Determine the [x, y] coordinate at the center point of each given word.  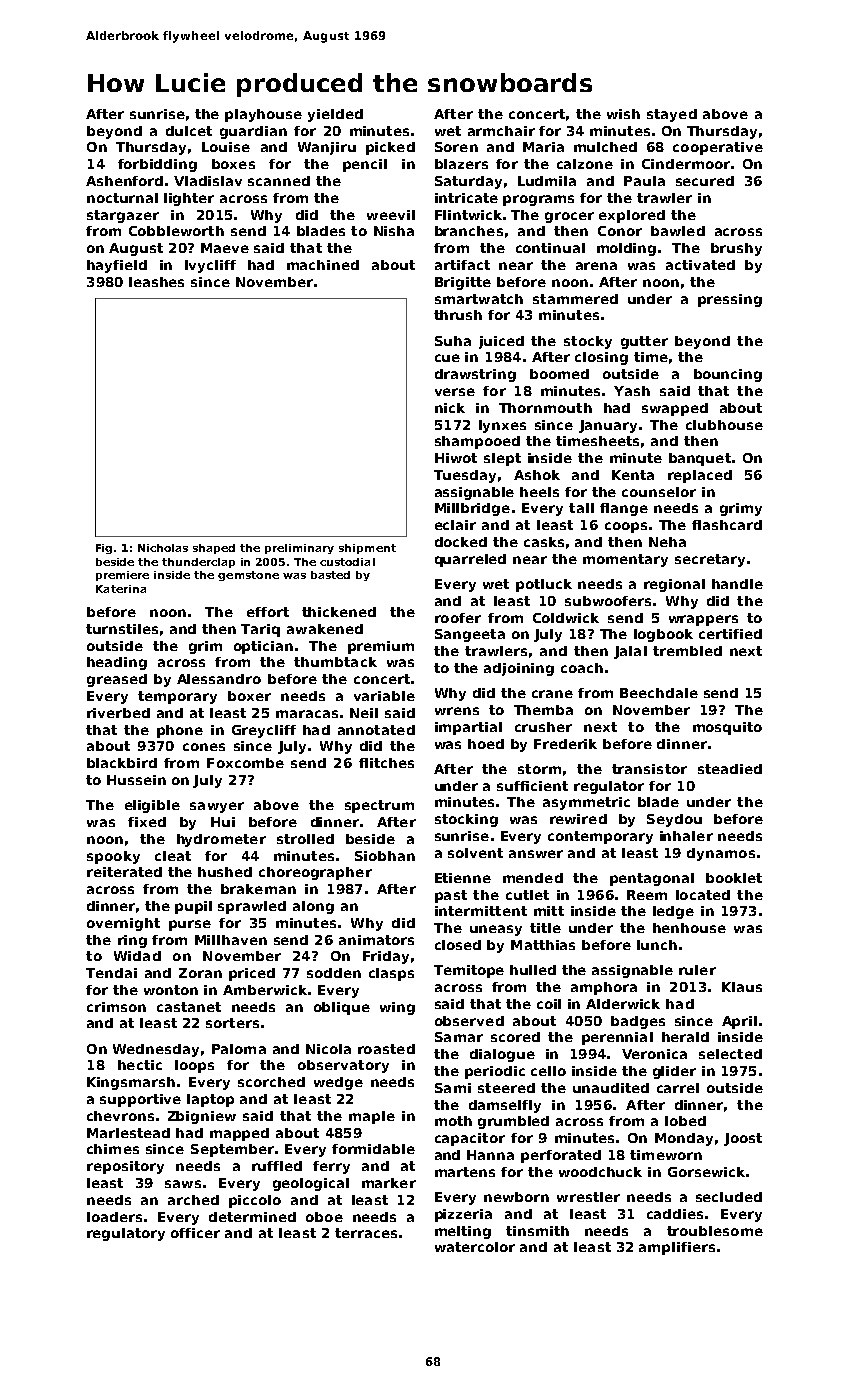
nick [450, 408]
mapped [239, 1134]
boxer [249, 696]
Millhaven [231, 940]
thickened [339, 612]
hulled [533, 970]
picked [390, 148]
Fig [104, 549]
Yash [632, 391]
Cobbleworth [176, 231]
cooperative [718, 148]
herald [685, 1037]
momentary [625, 560]
